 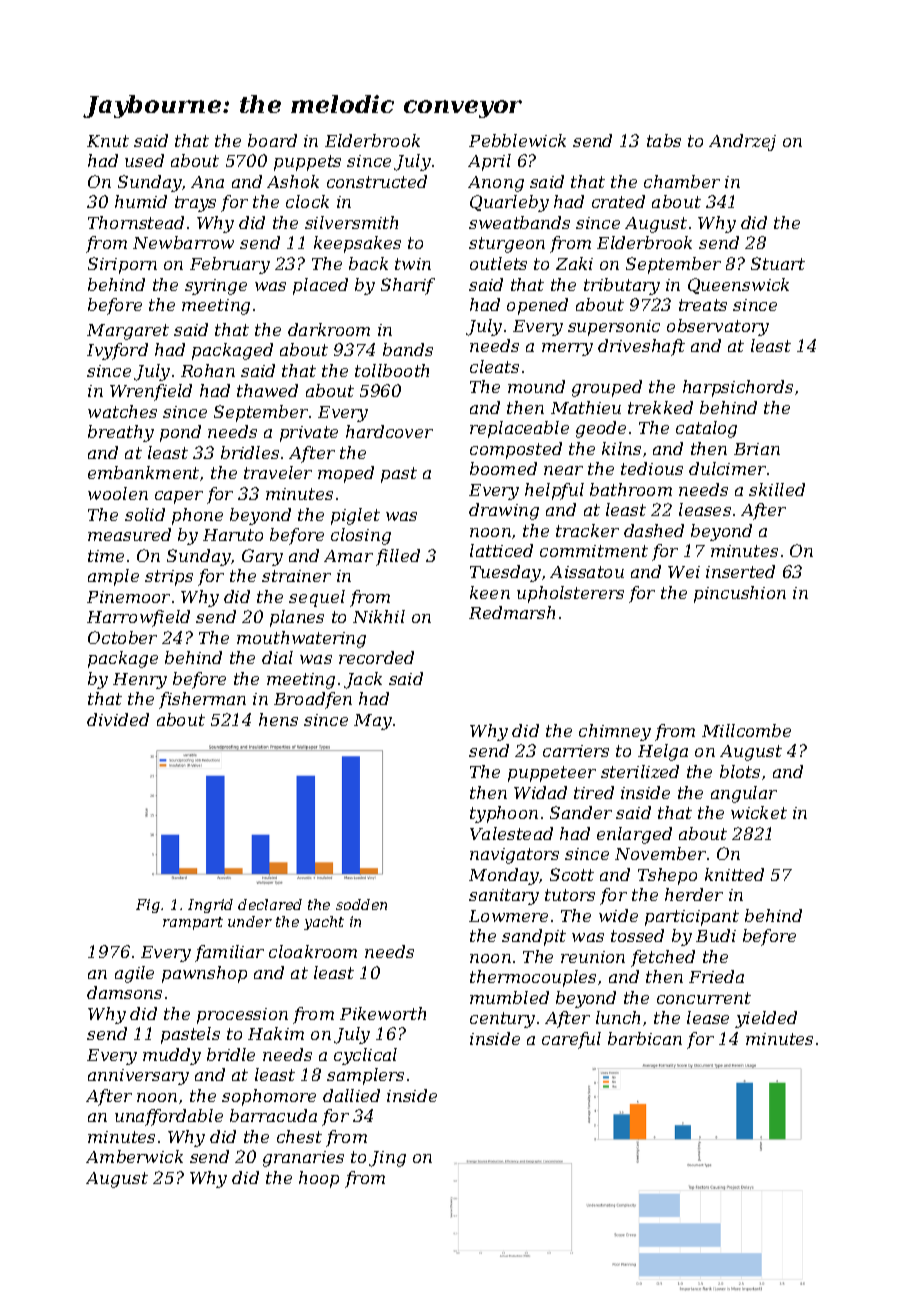 I want to click on board, so click(x=272, y=140).
